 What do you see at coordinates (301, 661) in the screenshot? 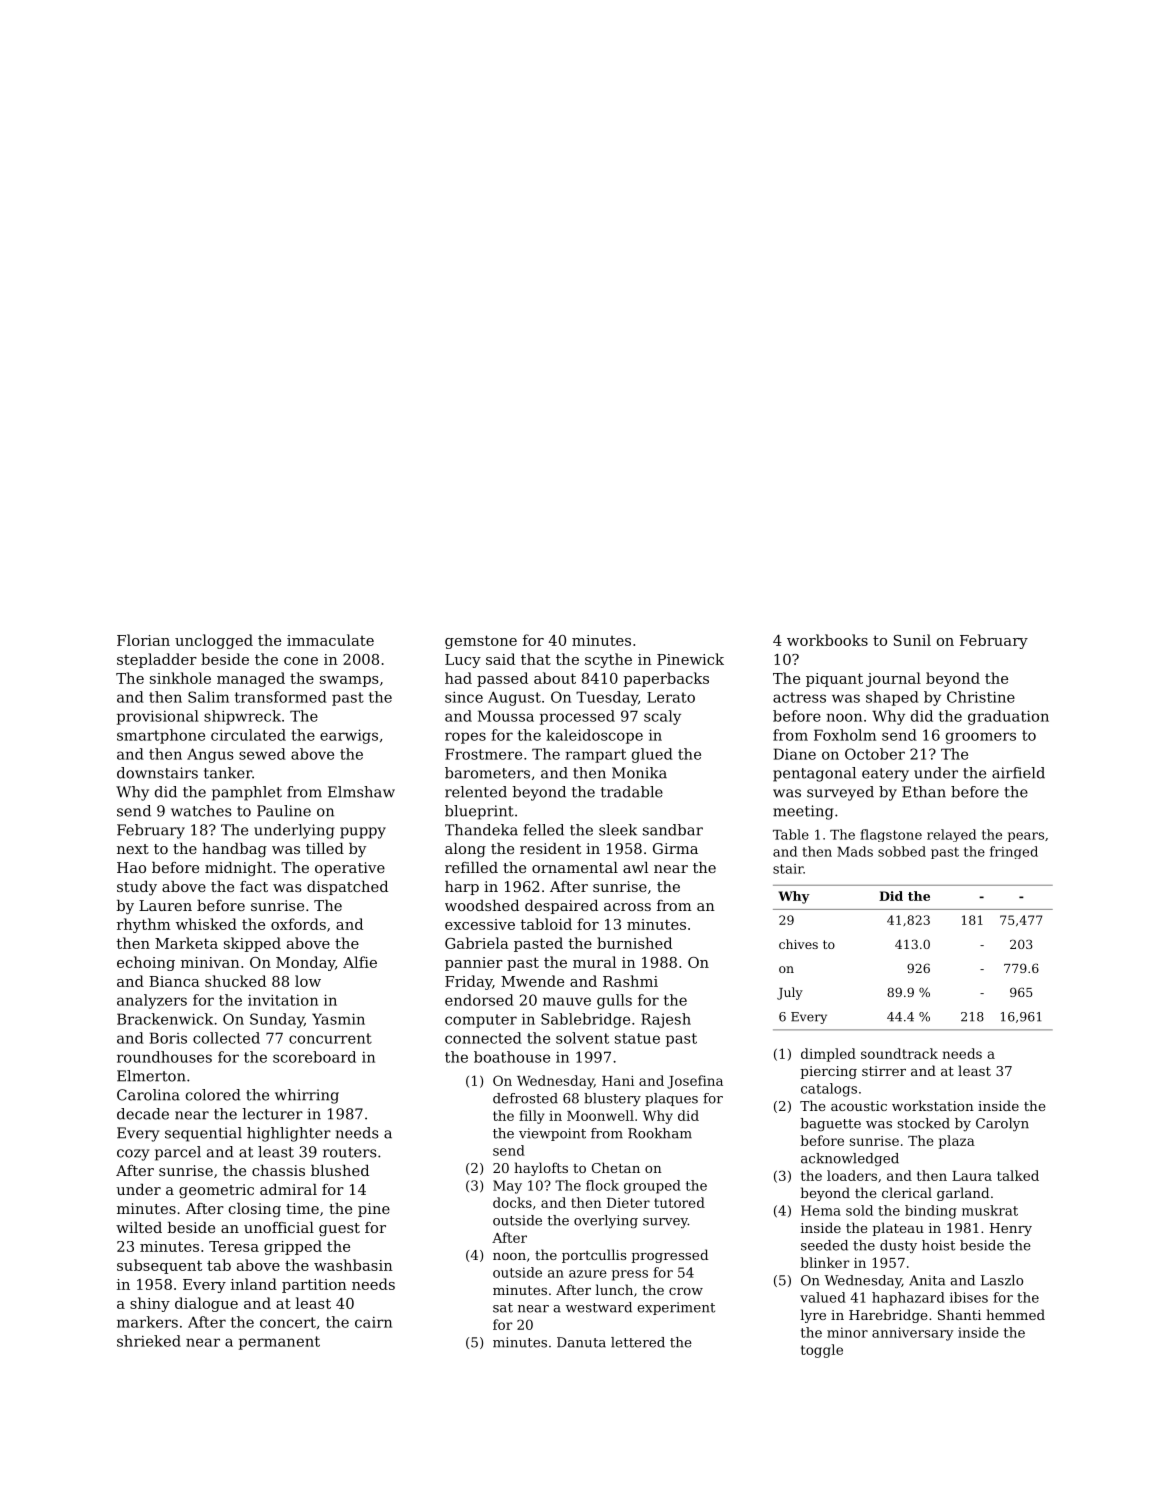
I see `cone` at bounding box center [301, 661].
